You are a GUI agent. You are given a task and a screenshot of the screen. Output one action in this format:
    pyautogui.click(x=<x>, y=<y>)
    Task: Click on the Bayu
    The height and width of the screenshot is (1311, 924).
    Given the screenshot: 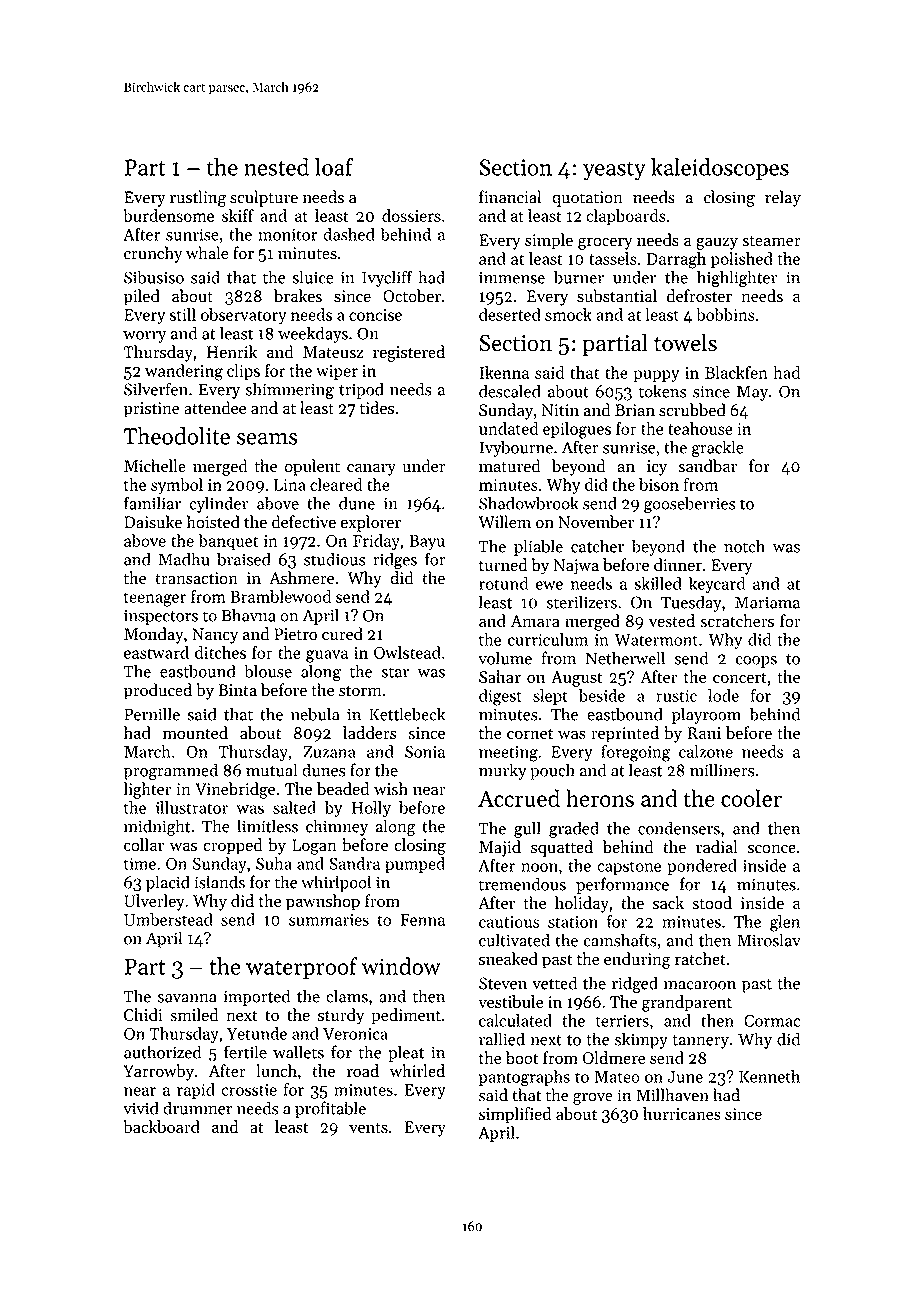 What is the action you would take?
    pyautogui.click(x=427, y=542)
